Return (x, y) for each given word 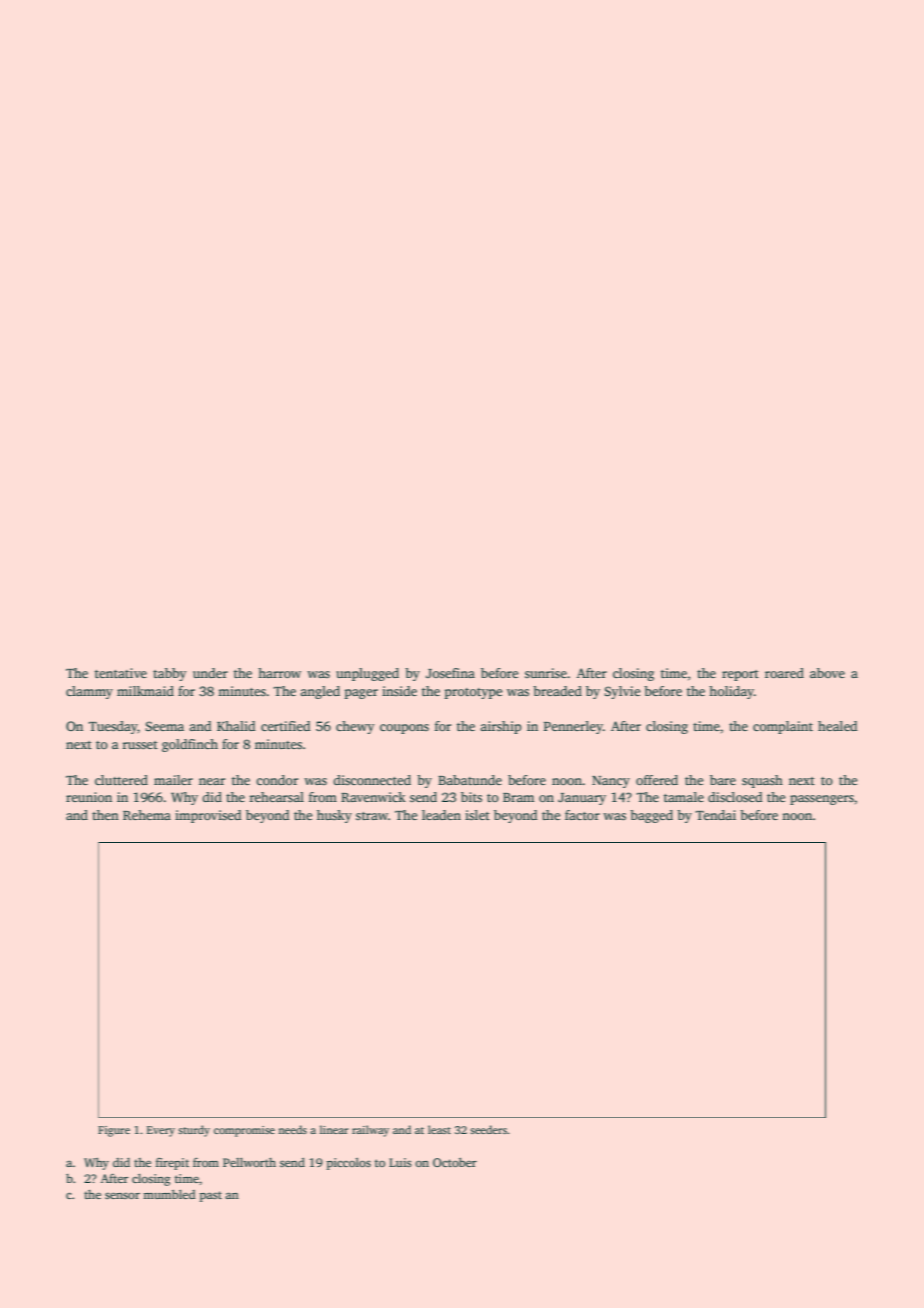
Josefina (450, 673)
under (210, 673)
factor (582, 815)
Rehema (147, 815)
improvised (208, 816)
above (827, 673)
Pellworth (249, 1162)
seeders (488, 1129)
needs (292, 1129)
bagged (651, 816)
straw (372, 816)
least (439, 1129)
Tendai (716, 815)
